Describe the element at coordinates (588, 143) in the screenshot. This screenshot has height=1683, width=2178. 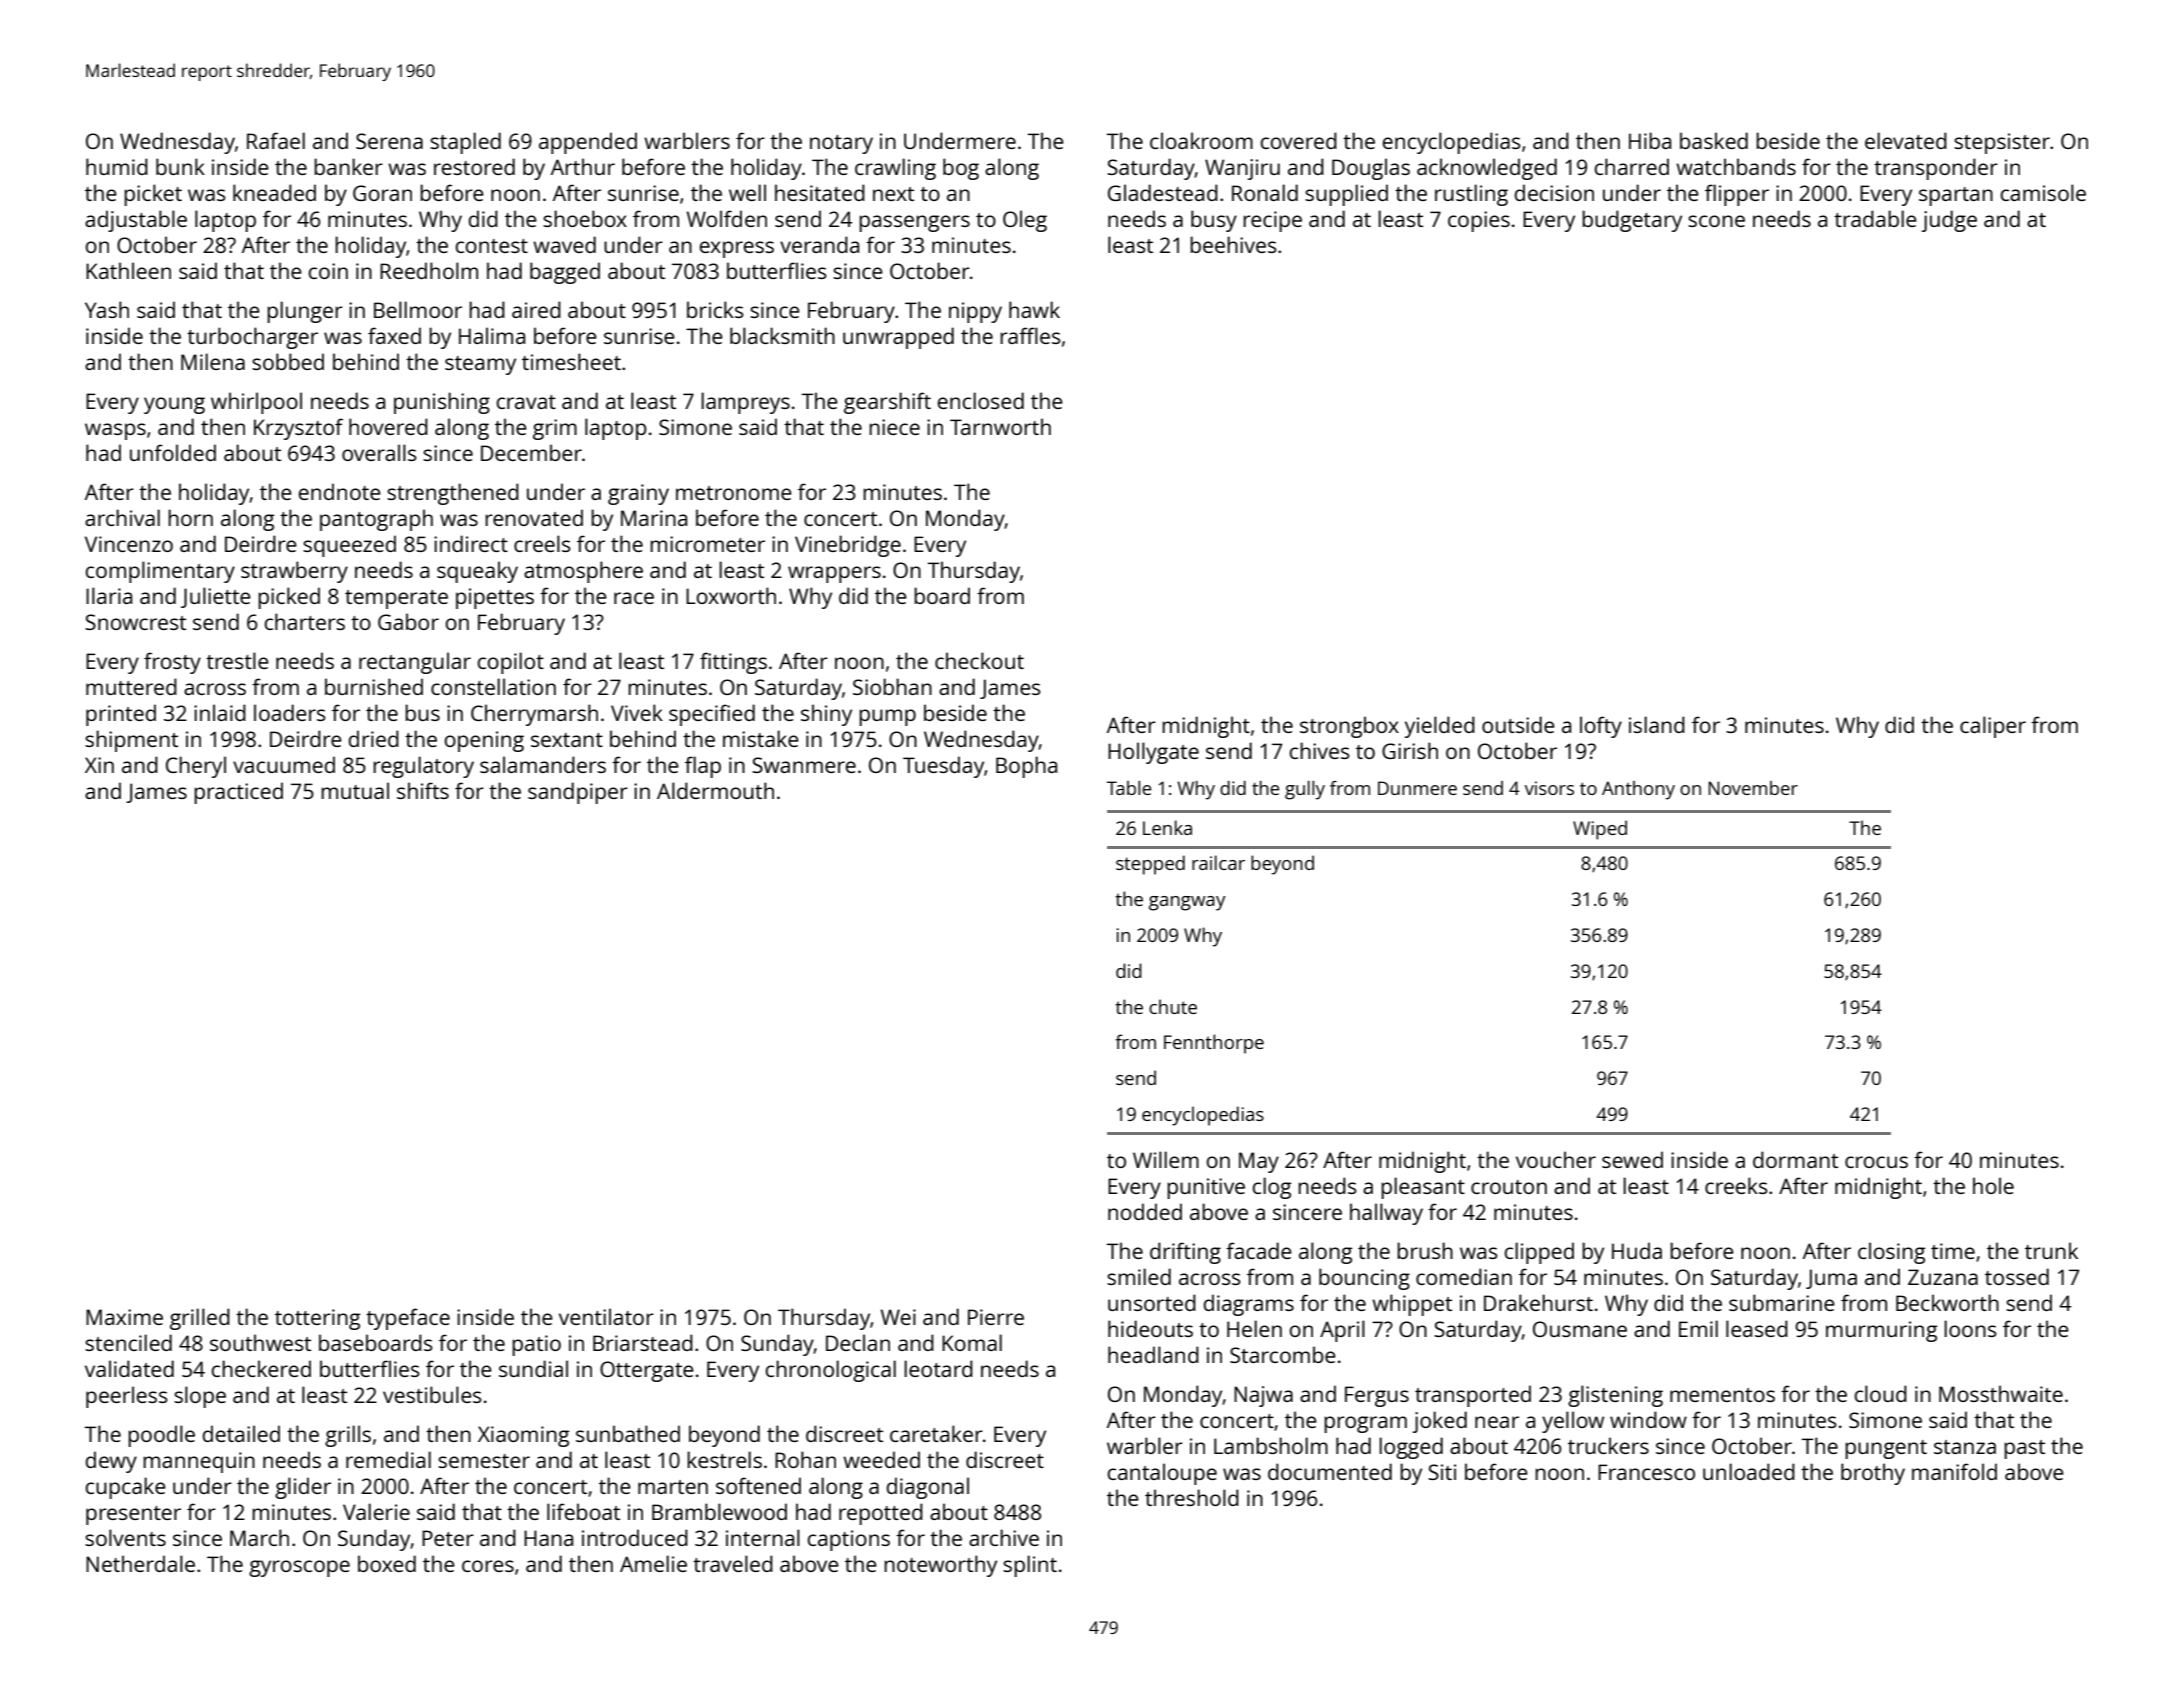
I see `appended` at that location.
